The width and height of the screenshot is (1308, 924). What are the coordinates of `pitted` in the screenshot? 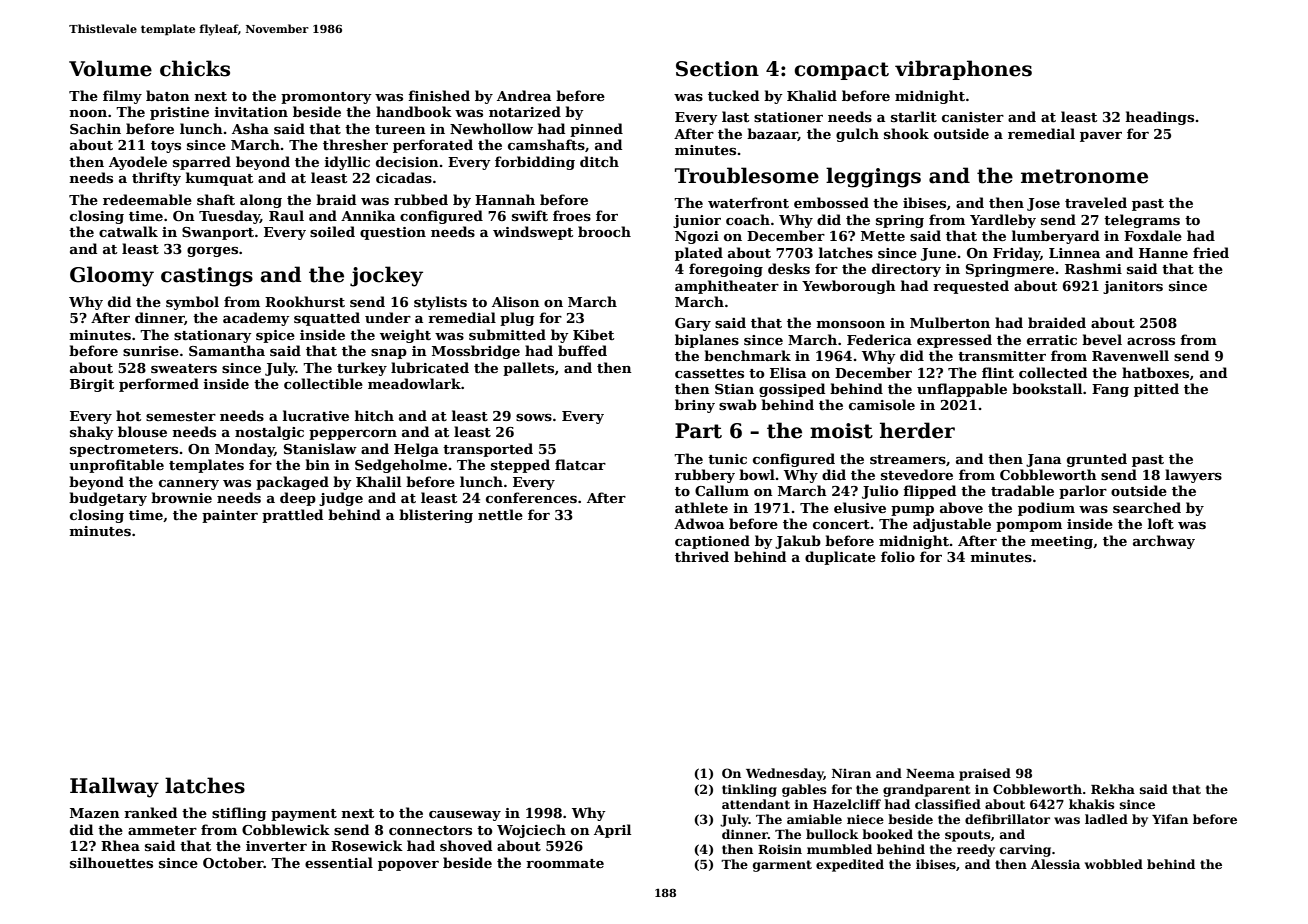 It's located at (1156, 390).
